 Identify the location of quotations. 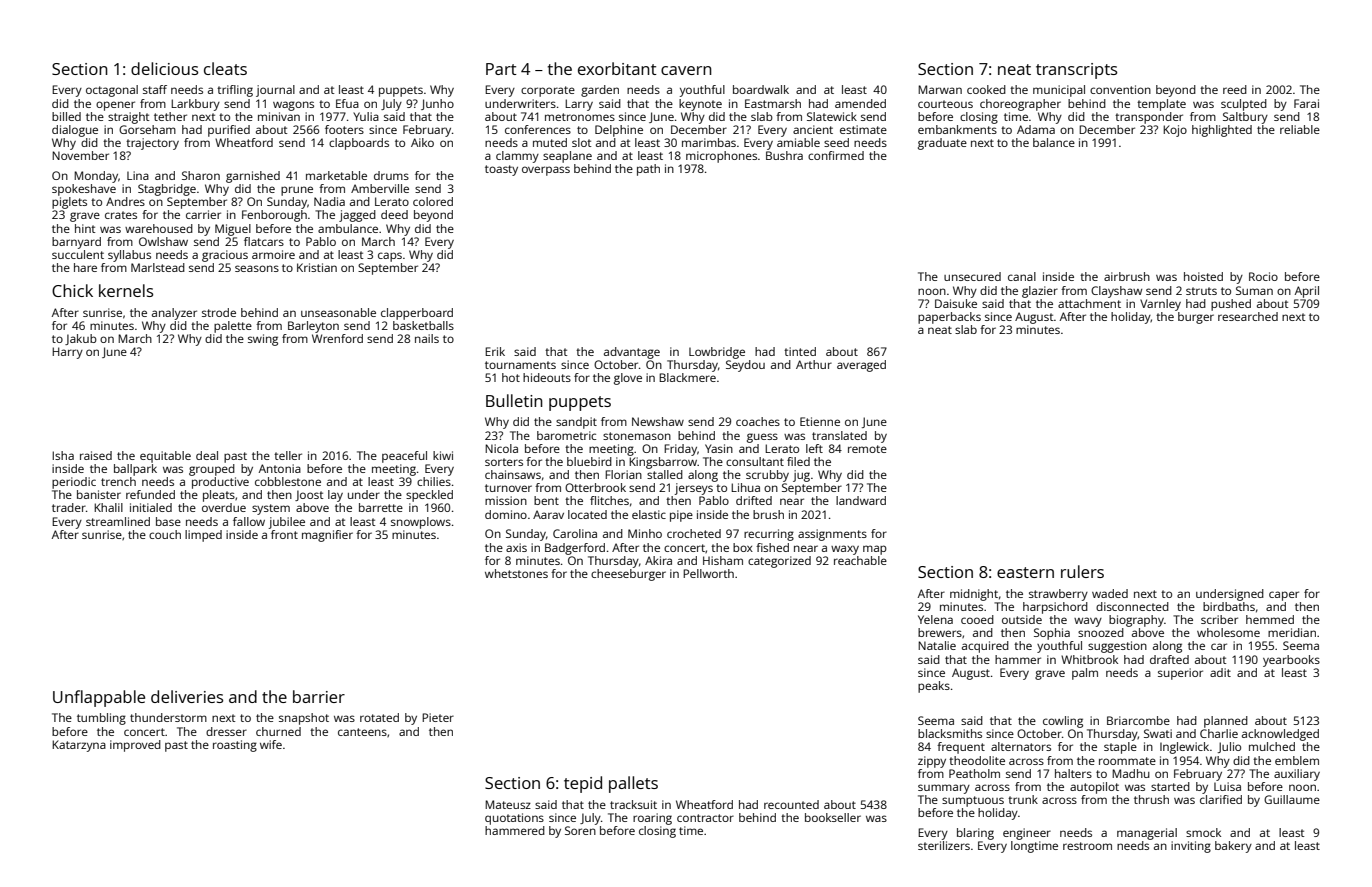
(514, 819).
